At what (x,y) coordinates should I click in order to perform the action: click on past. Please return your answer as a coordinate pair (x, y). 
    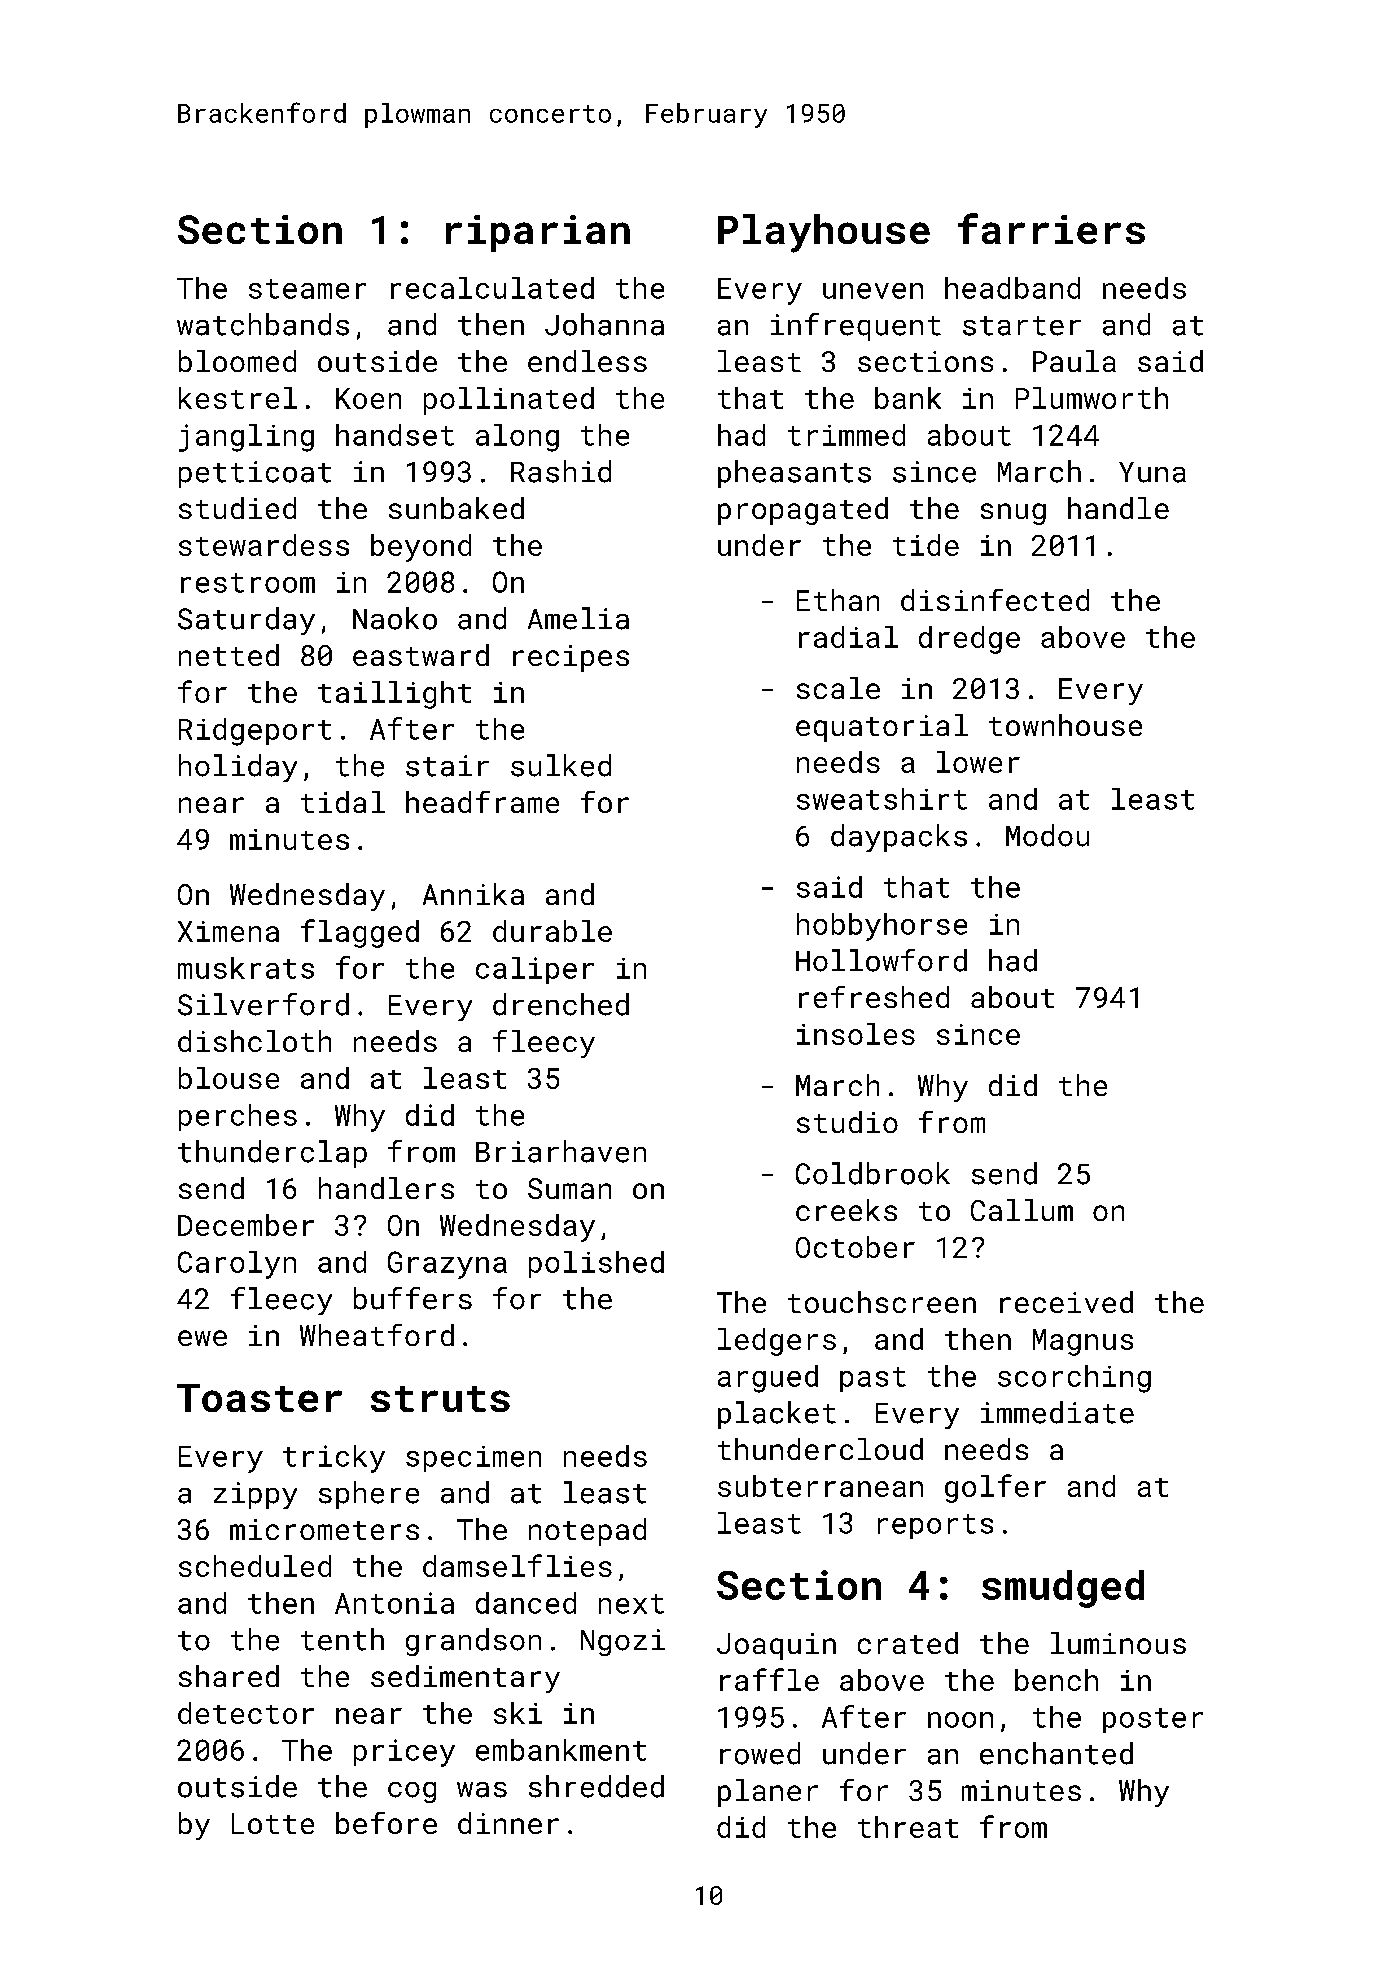
    Looking at the image, I should click on (873, 1379).
